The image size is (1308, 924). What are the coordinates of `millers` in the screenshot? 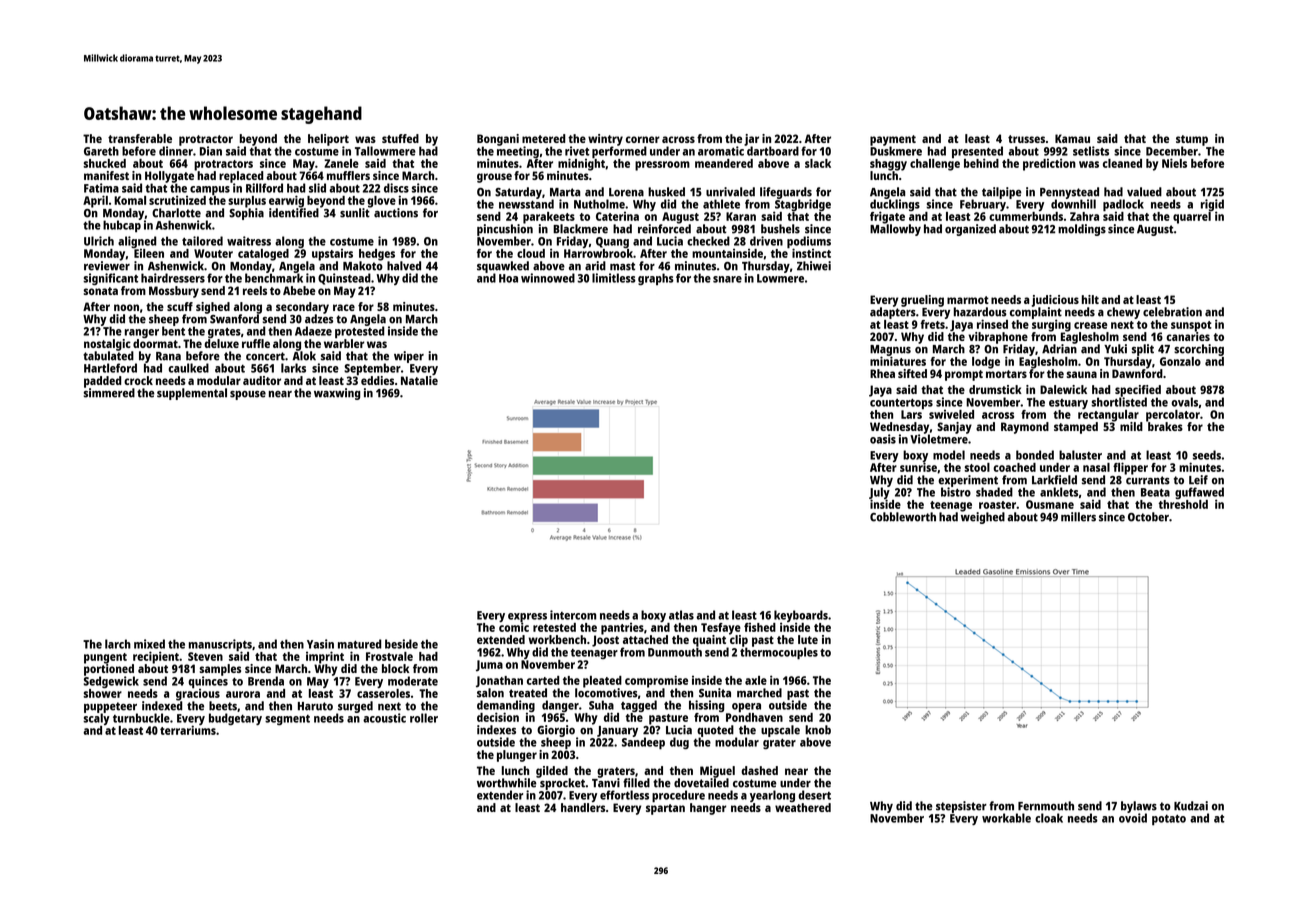 It's located at (1078, 517).
